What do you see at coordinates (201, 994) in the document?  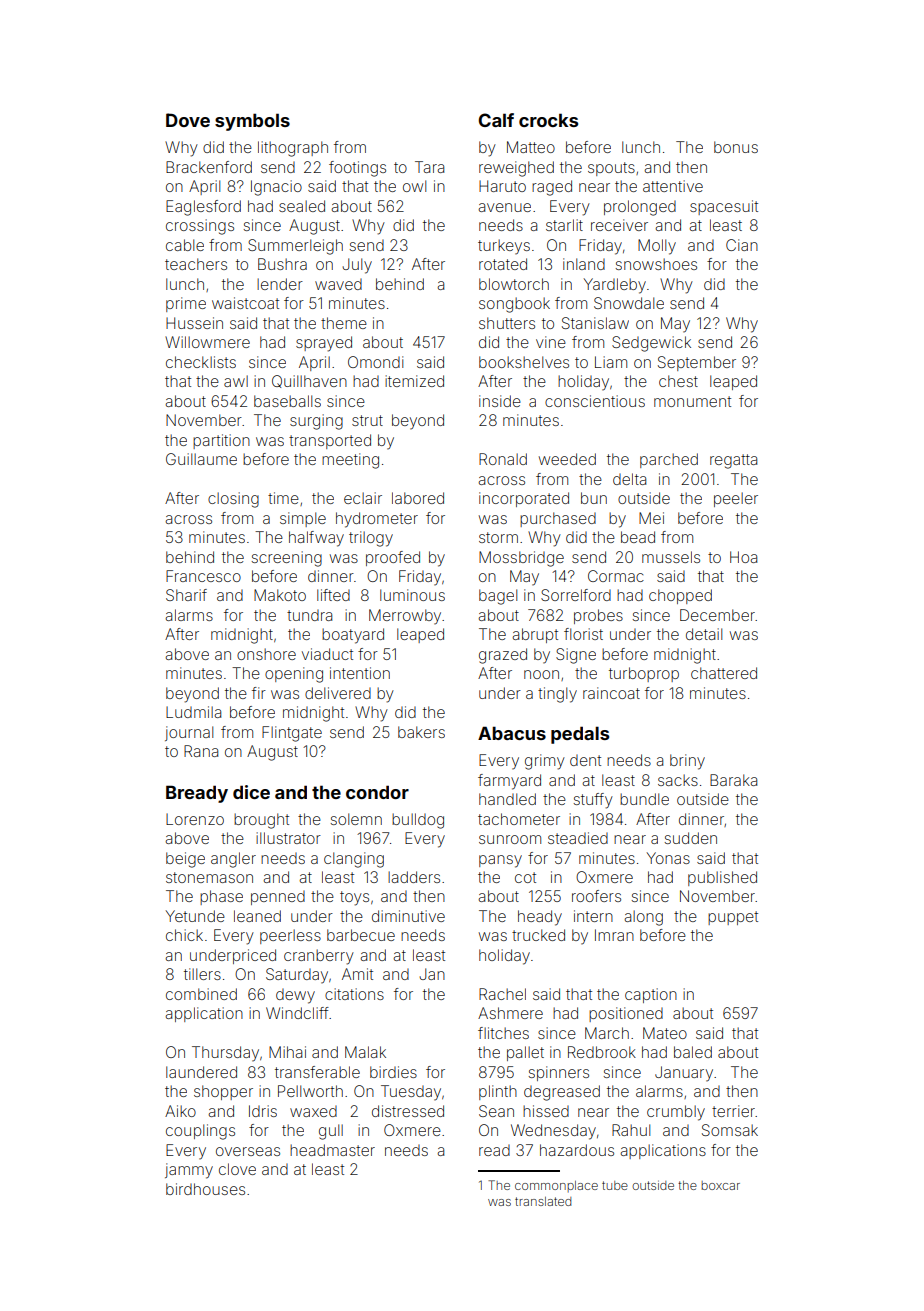 I see `combined` at bounding box center [201, 994].
